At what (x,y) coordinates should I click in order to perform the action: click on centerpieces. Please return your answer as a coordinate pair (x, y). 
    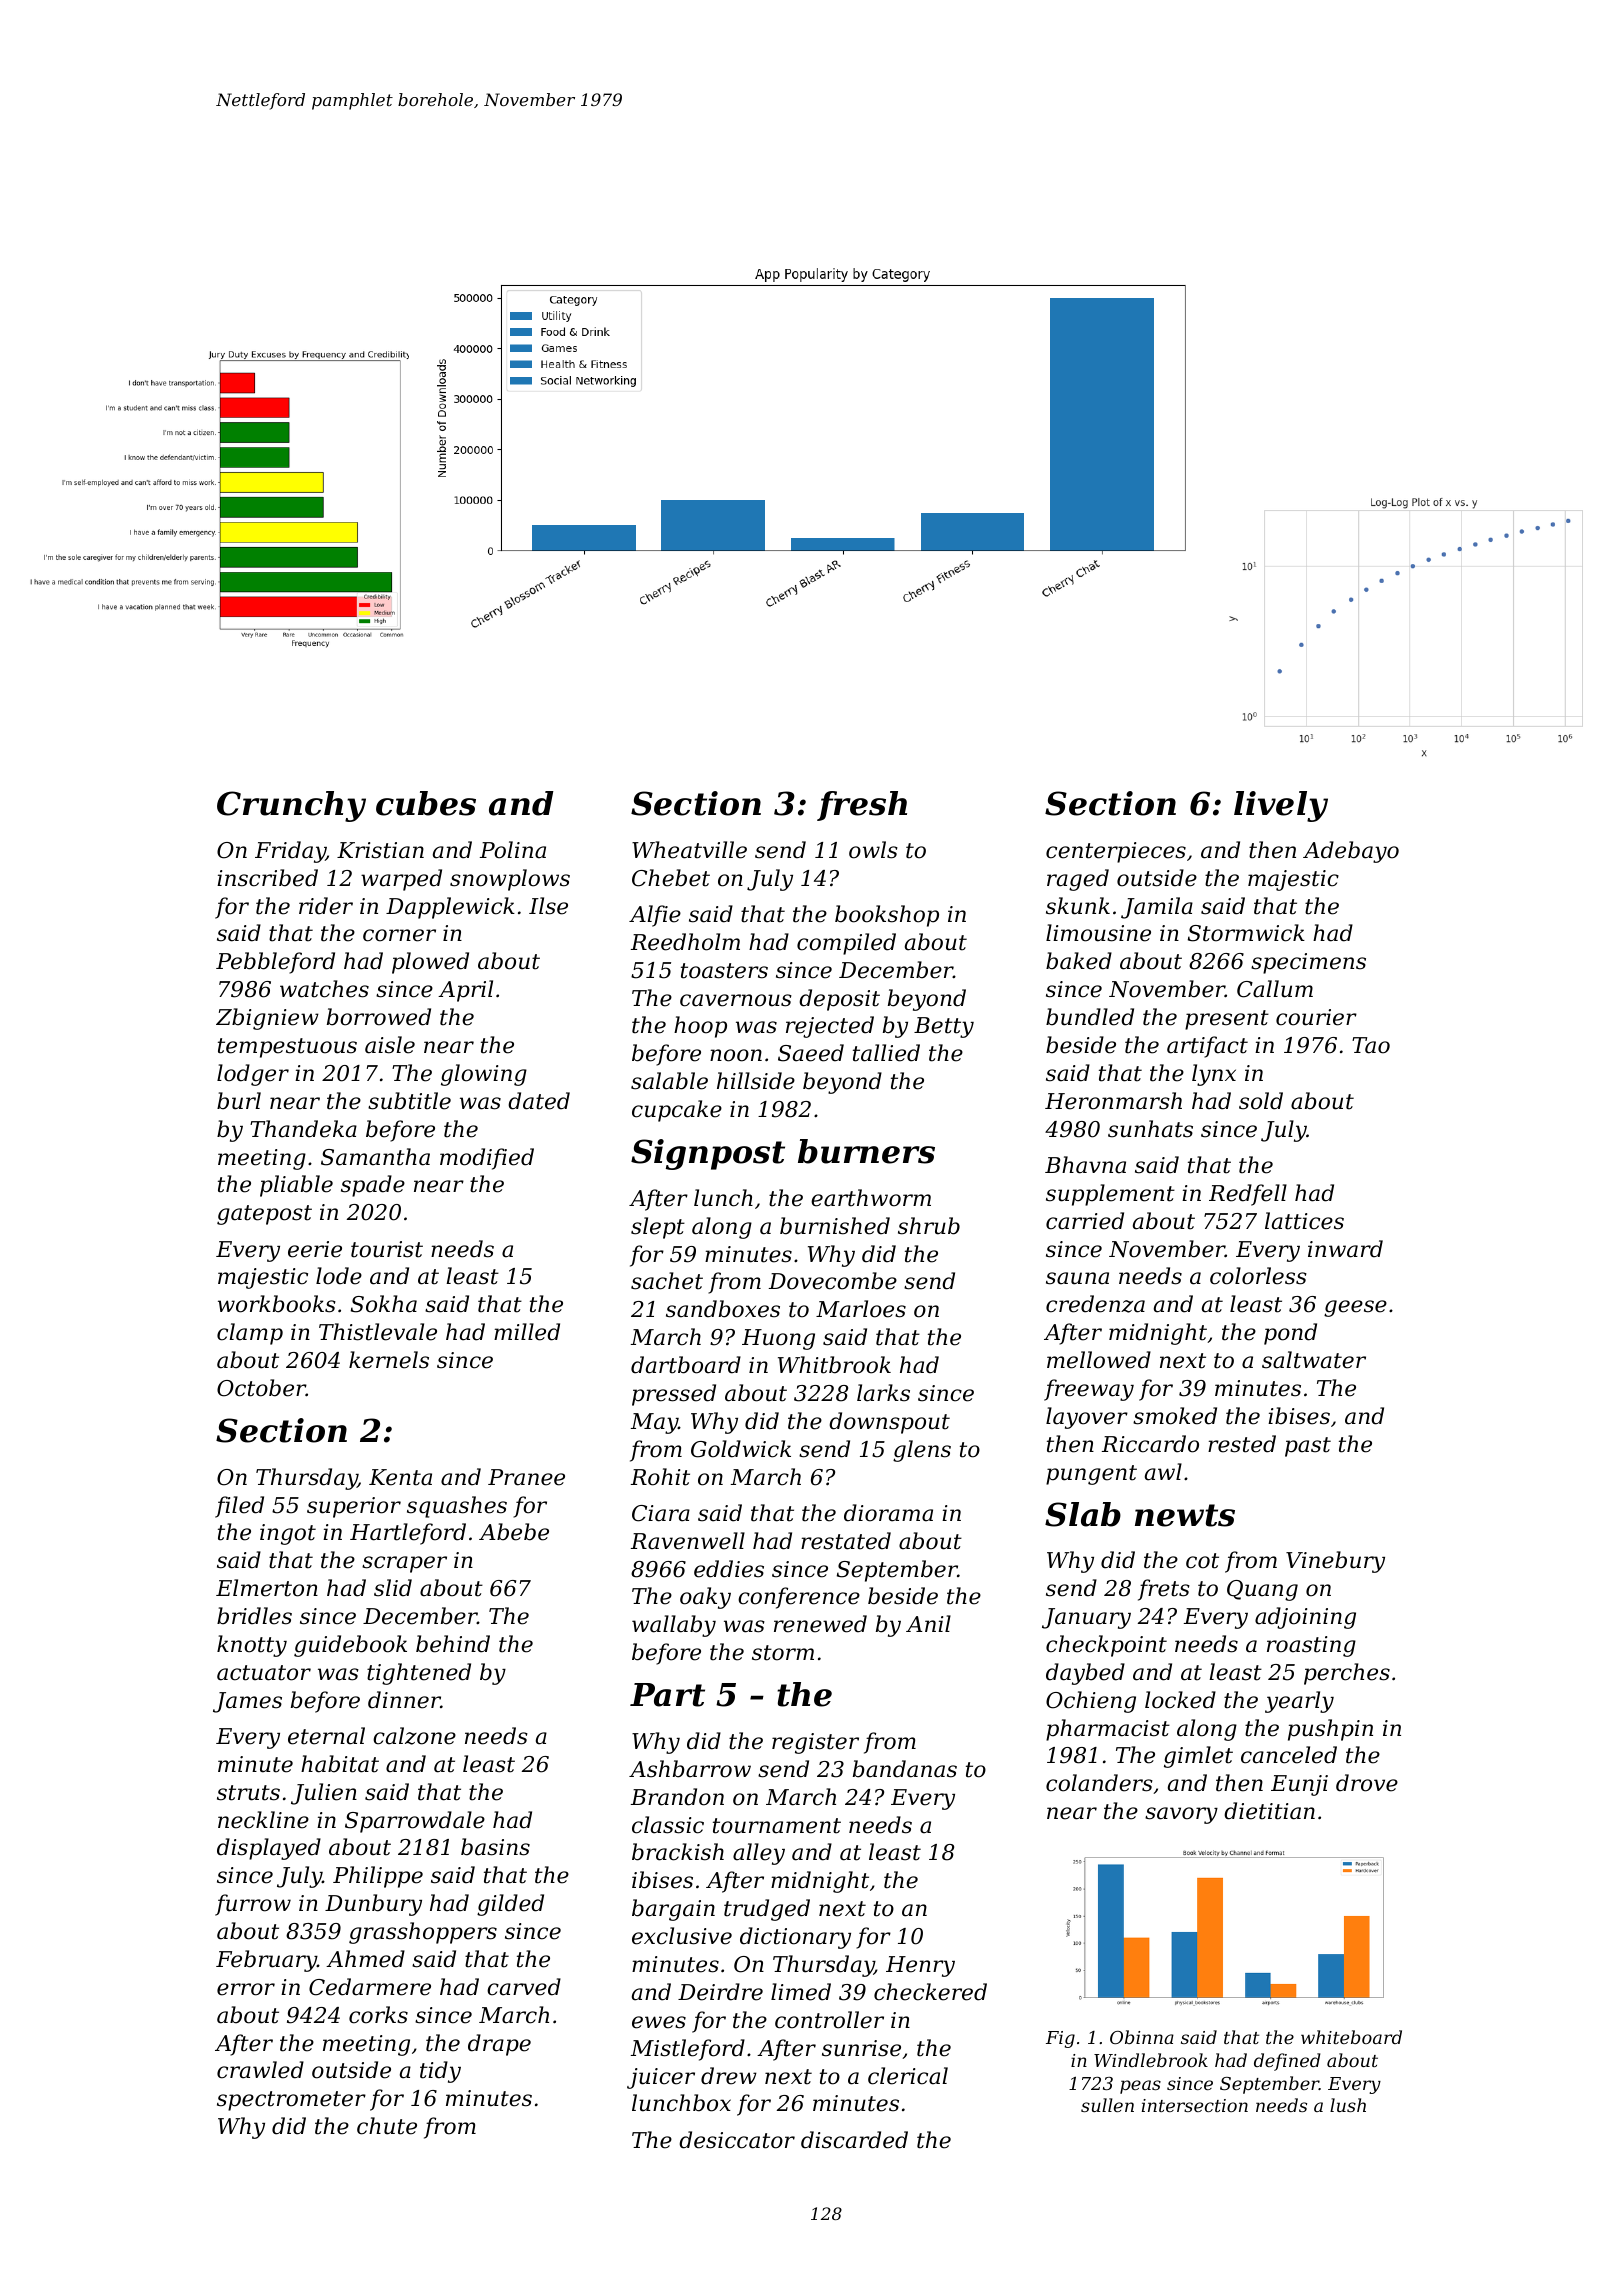
    Looking at the image, I should click on (1116, 852).
